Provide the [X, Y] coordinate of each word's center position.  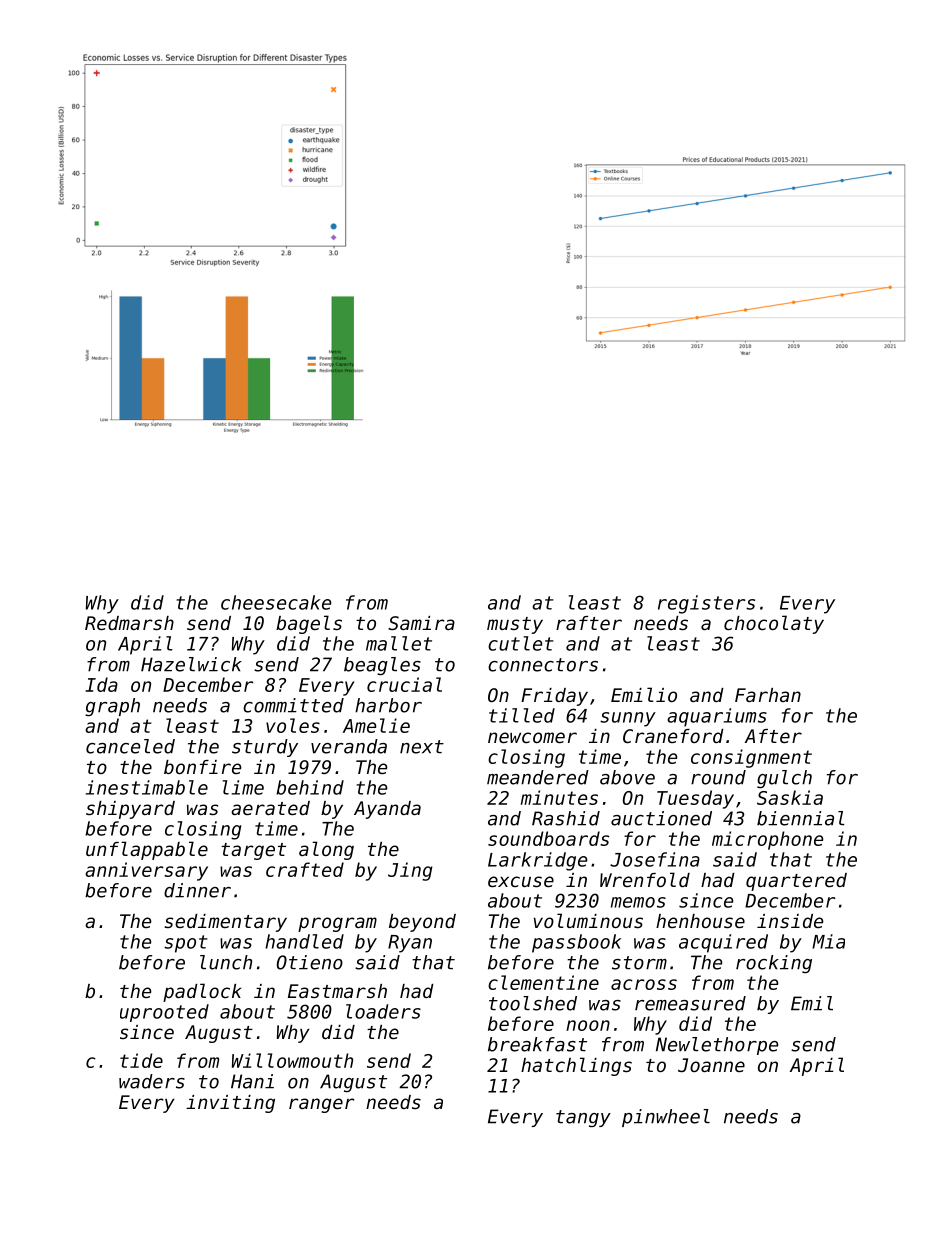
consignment [751, 758]
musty [515, 625]
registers [706, 604]
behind [310, 787]
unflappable [147, 850]
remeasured [690, 1003]
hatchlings [576, 1066]
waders [152, 1081]
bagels [309, 624]
